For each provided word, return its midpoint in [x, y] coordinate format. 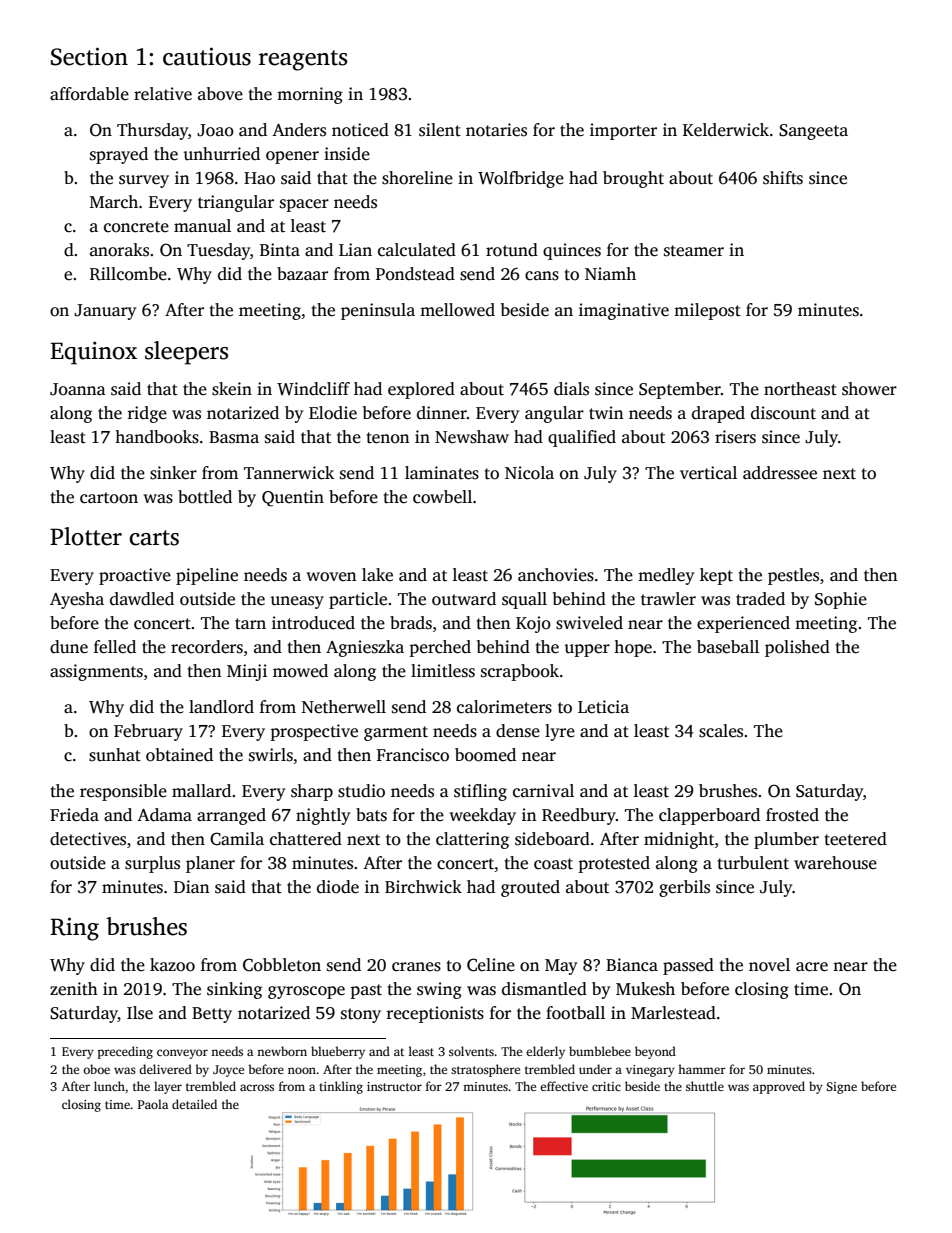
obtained [179, 755]
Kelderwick [726, 130]
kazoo [172, 965]
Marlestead [673, 1013]
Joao [215, 130]
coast [553, 864]
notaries [496, 130]
